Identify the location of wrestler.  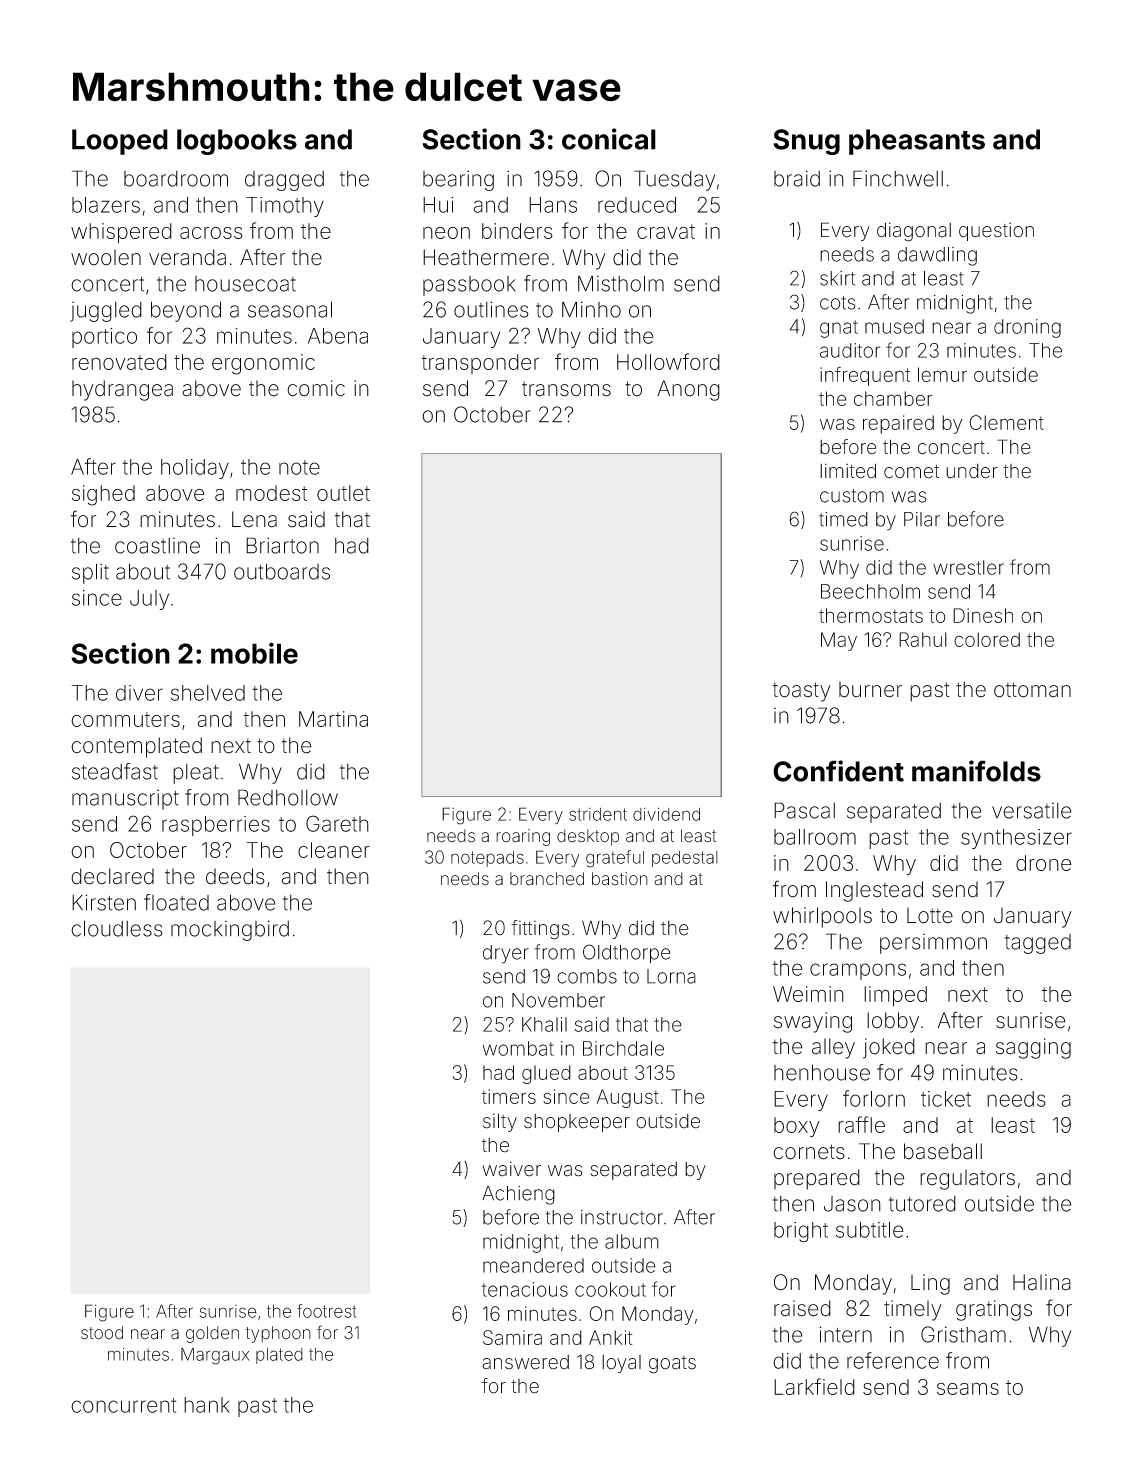
(968, 567).
